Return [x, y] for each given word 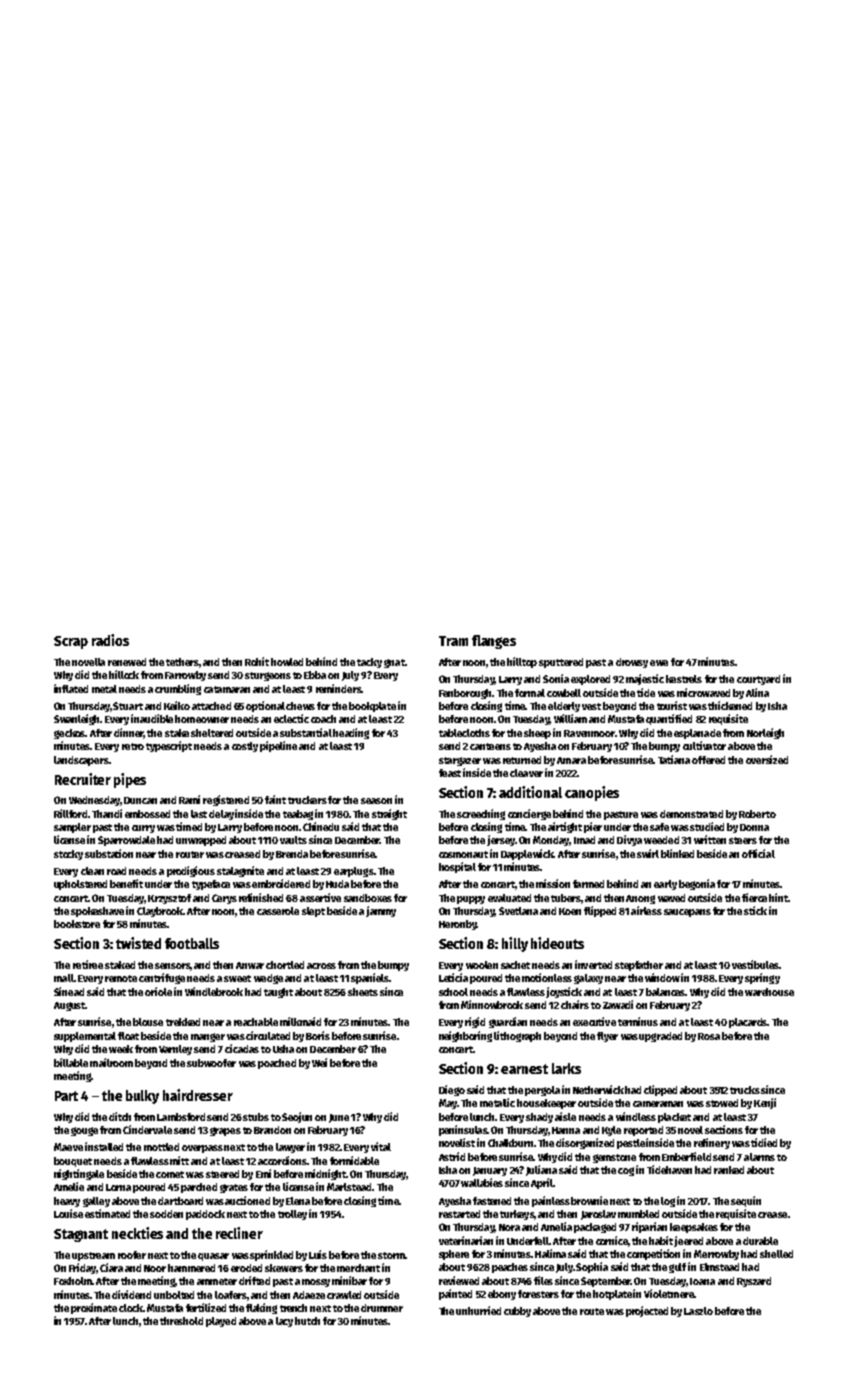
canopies [592, 793]
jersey [501, 840]
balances [666, 992]
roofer [132, 1255]
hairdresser [198, 1095]
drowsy [632, 663]
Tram [453, 641]
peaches [510, 1268]
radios [110, 640]
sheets [363, 992]
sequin [746, 1201]
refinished [261, 897]
